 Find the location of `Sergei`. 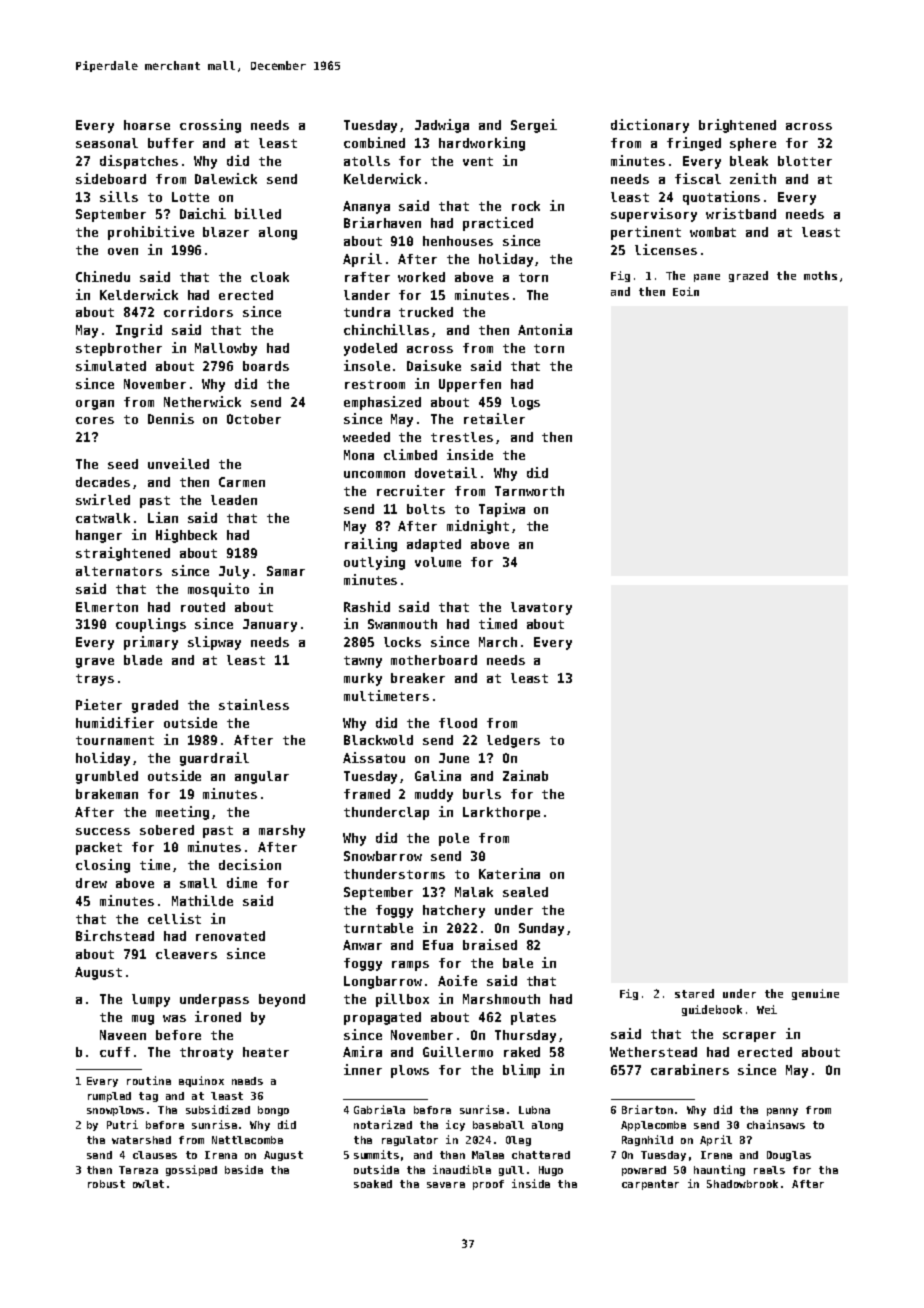

Sergei is located at coordinates (534, 126).
